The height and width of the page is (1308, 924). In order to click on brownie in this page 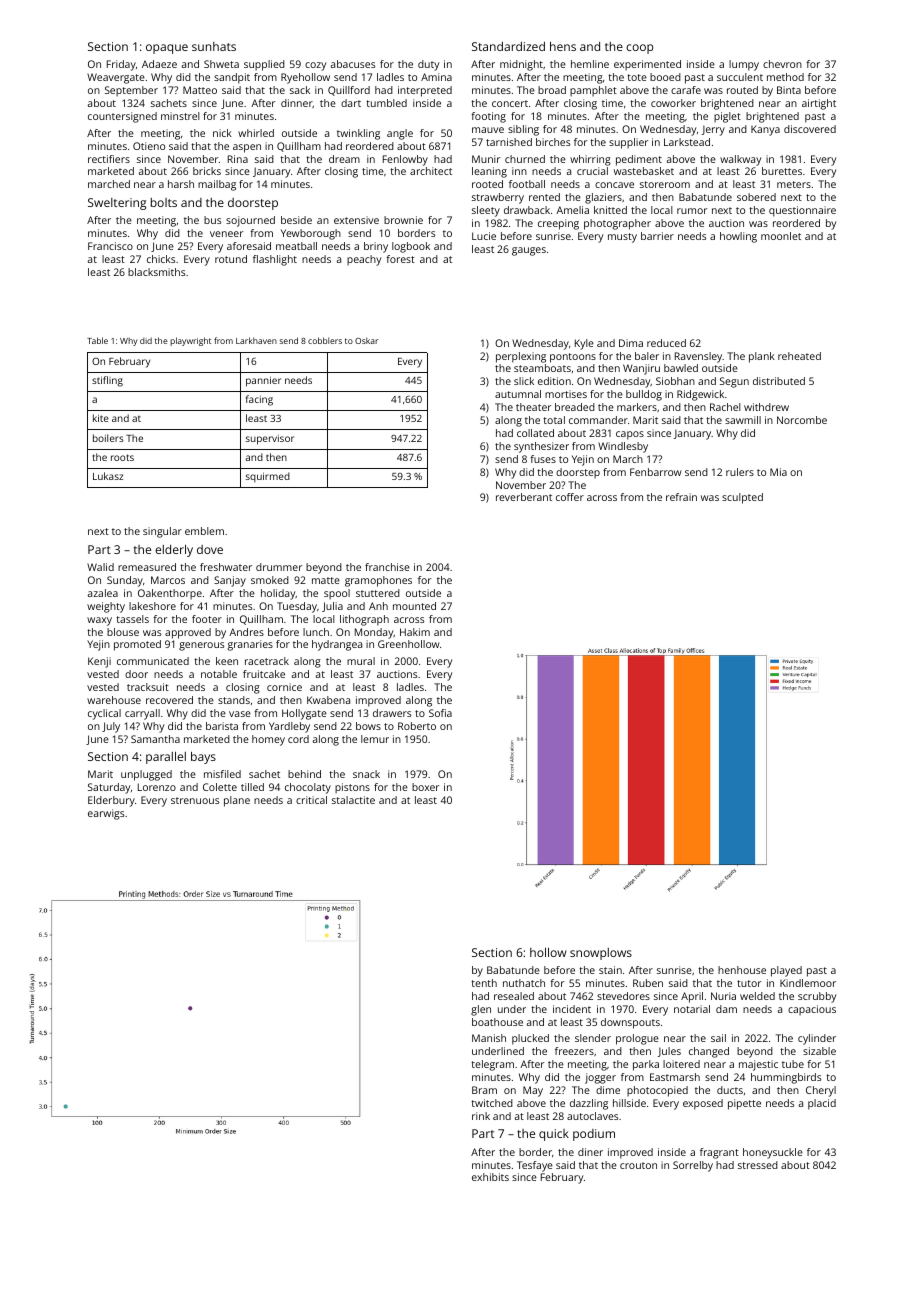, I will do `click(403, 220)`.
